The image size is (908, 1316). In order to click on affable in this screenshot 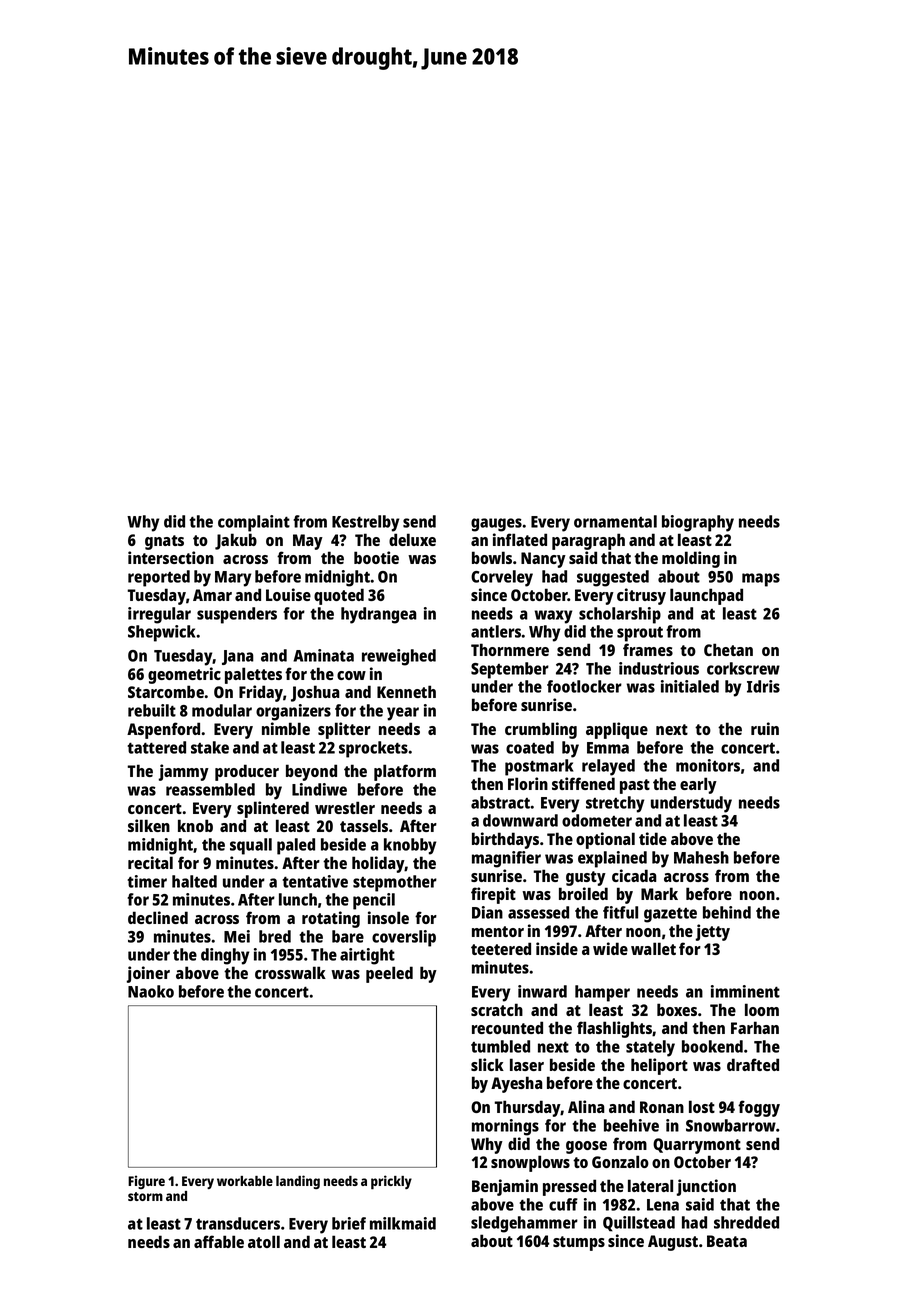, I will do `click(219, 1241)`.
